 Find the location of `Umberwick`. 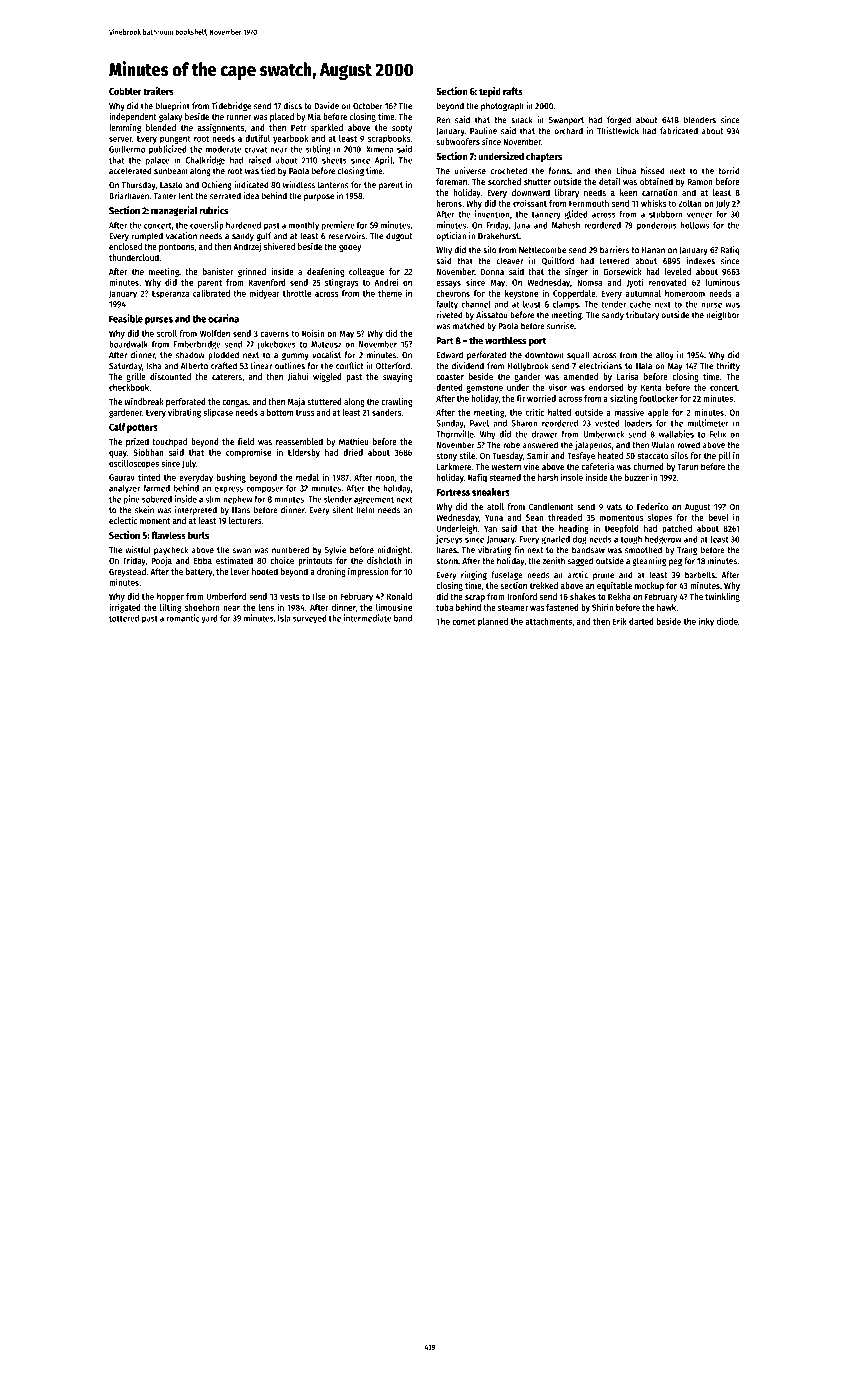

Umberwick is located at coordinates (603, 434).
